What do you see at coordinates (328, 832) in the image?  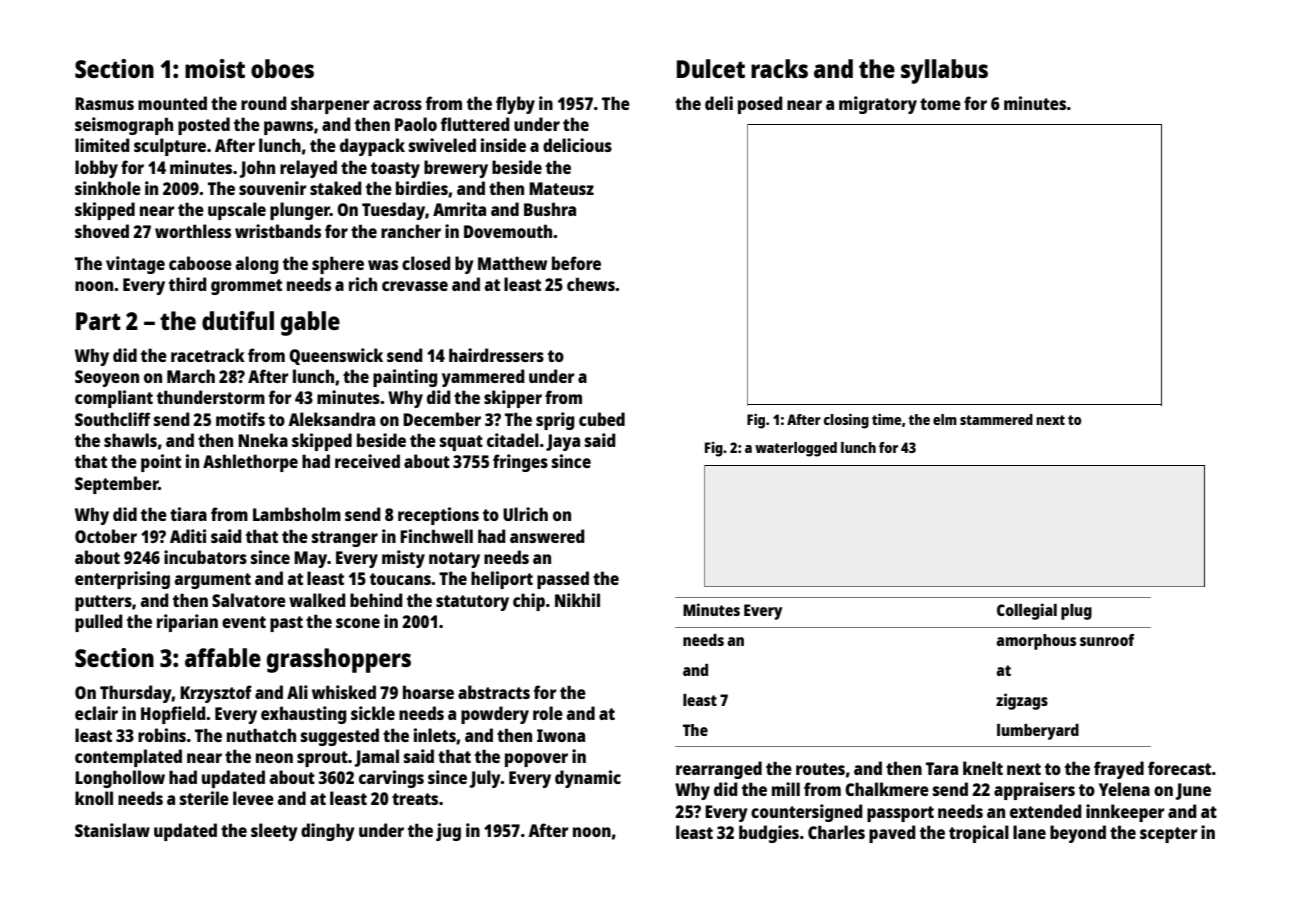 I see `dinghy` at bounding box center [328, 832].
